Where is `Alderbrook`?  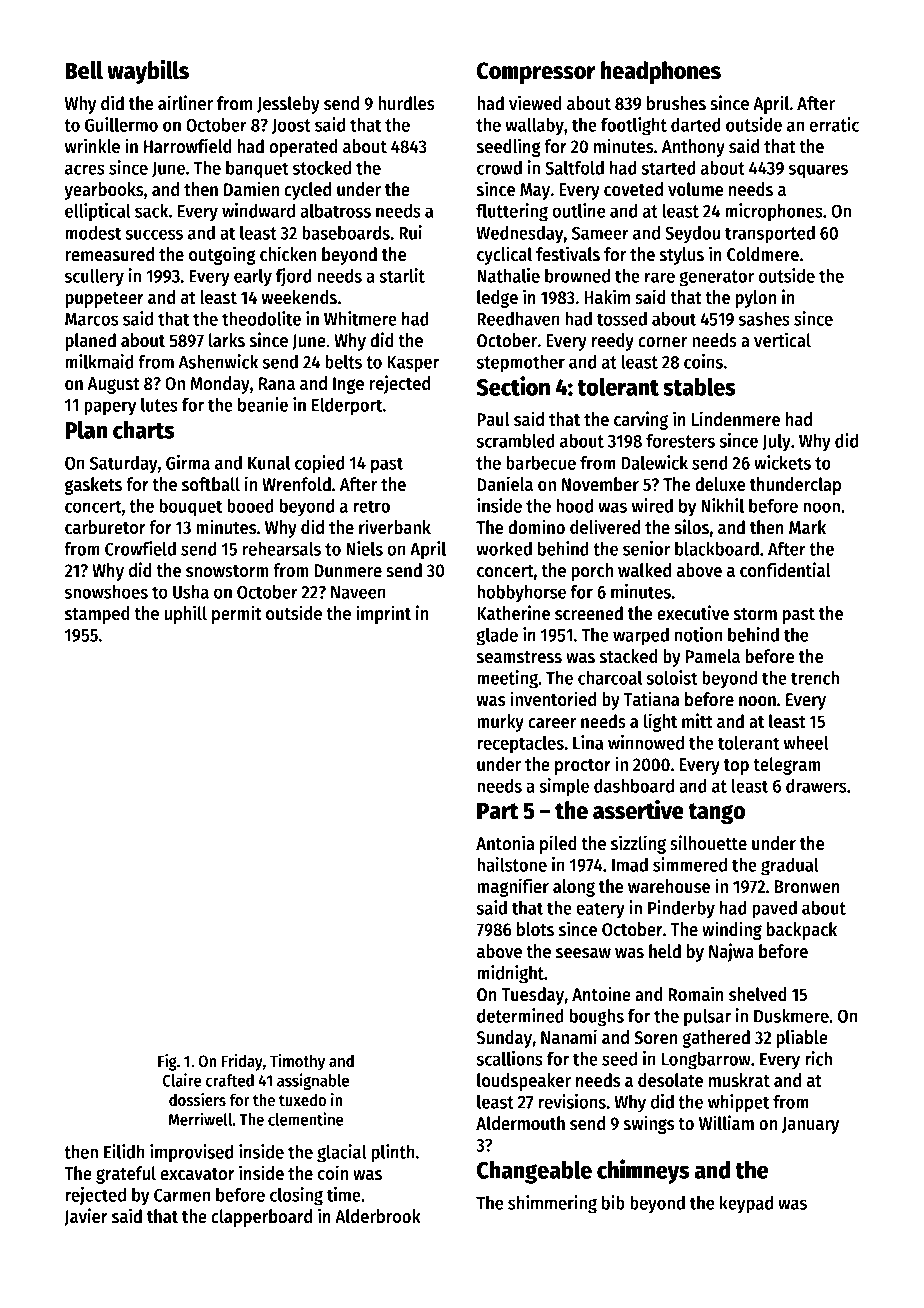
Alderbrook is located at coordinates (378, 1216).
